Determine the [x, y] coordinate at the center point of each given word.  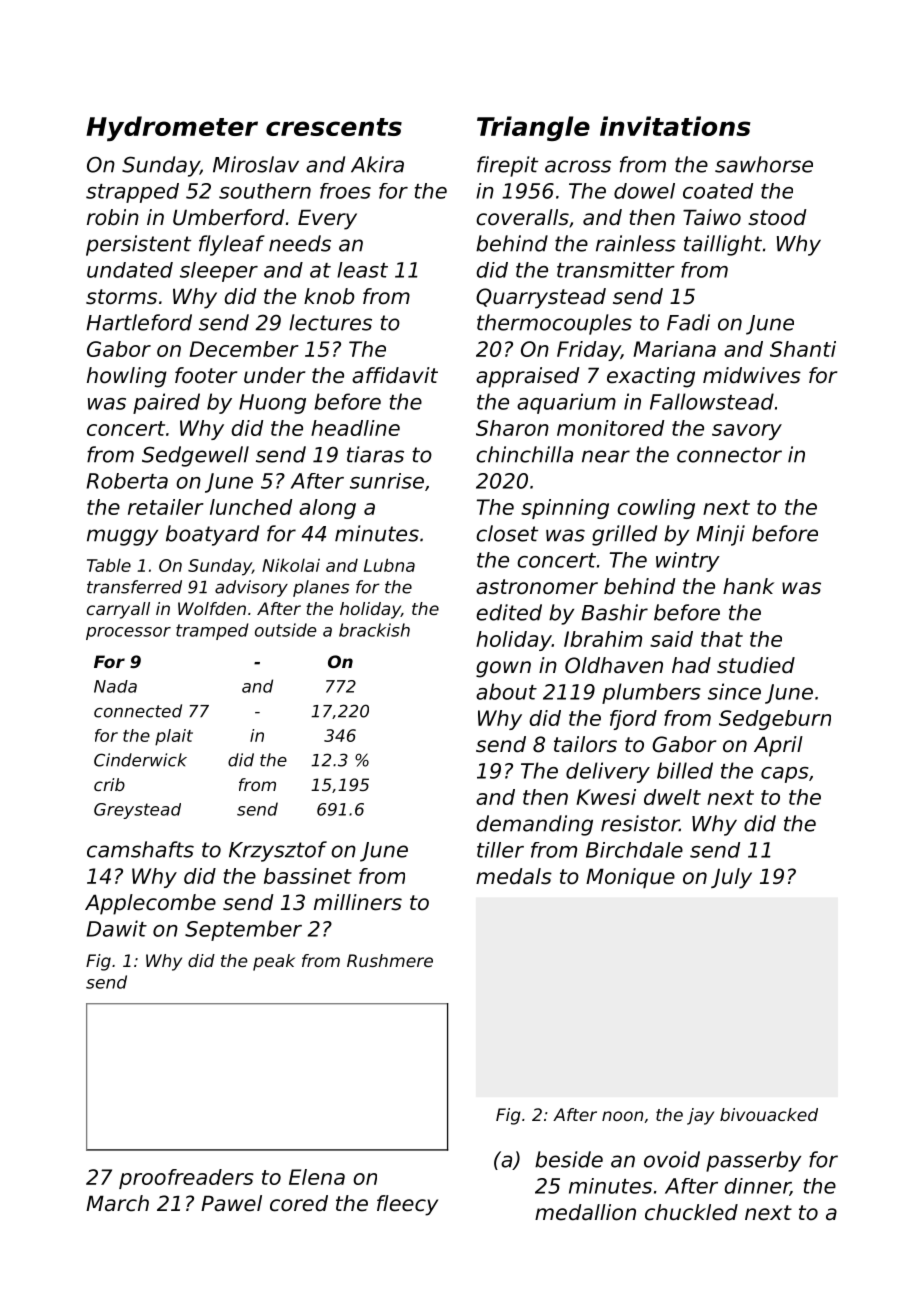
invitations [675, 126]
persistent [138, 245]
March [117, 1203]
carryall [118, 610]
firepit [507, 166]
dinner [757, 1187]
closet [507, 533]
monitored [610, 428]
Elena [317, 1177]
